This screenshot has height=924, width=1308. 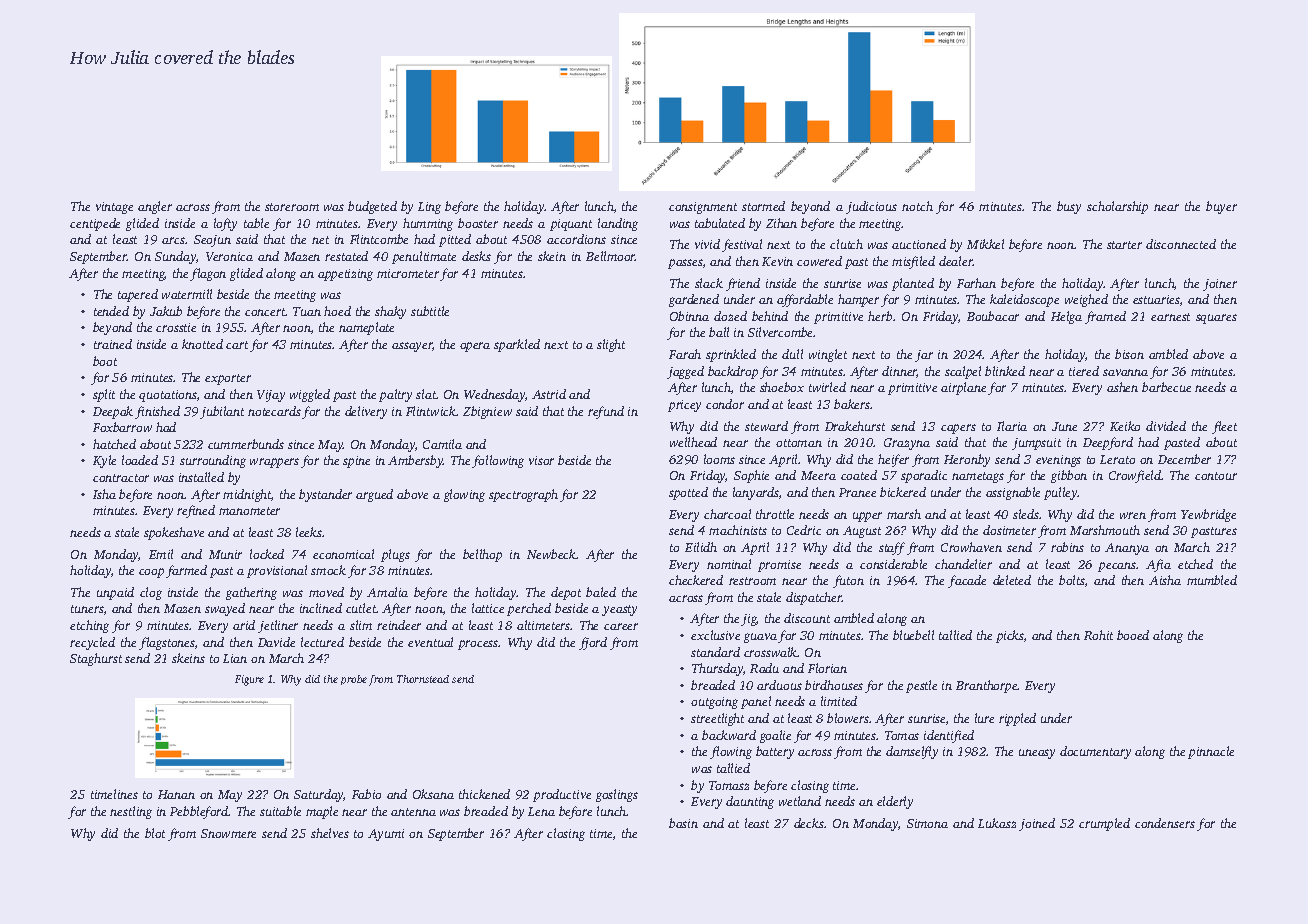 What do you see at coordinates (576, 239) in the screenshot?
I see `accordions` at bounding box center [576, 239].
